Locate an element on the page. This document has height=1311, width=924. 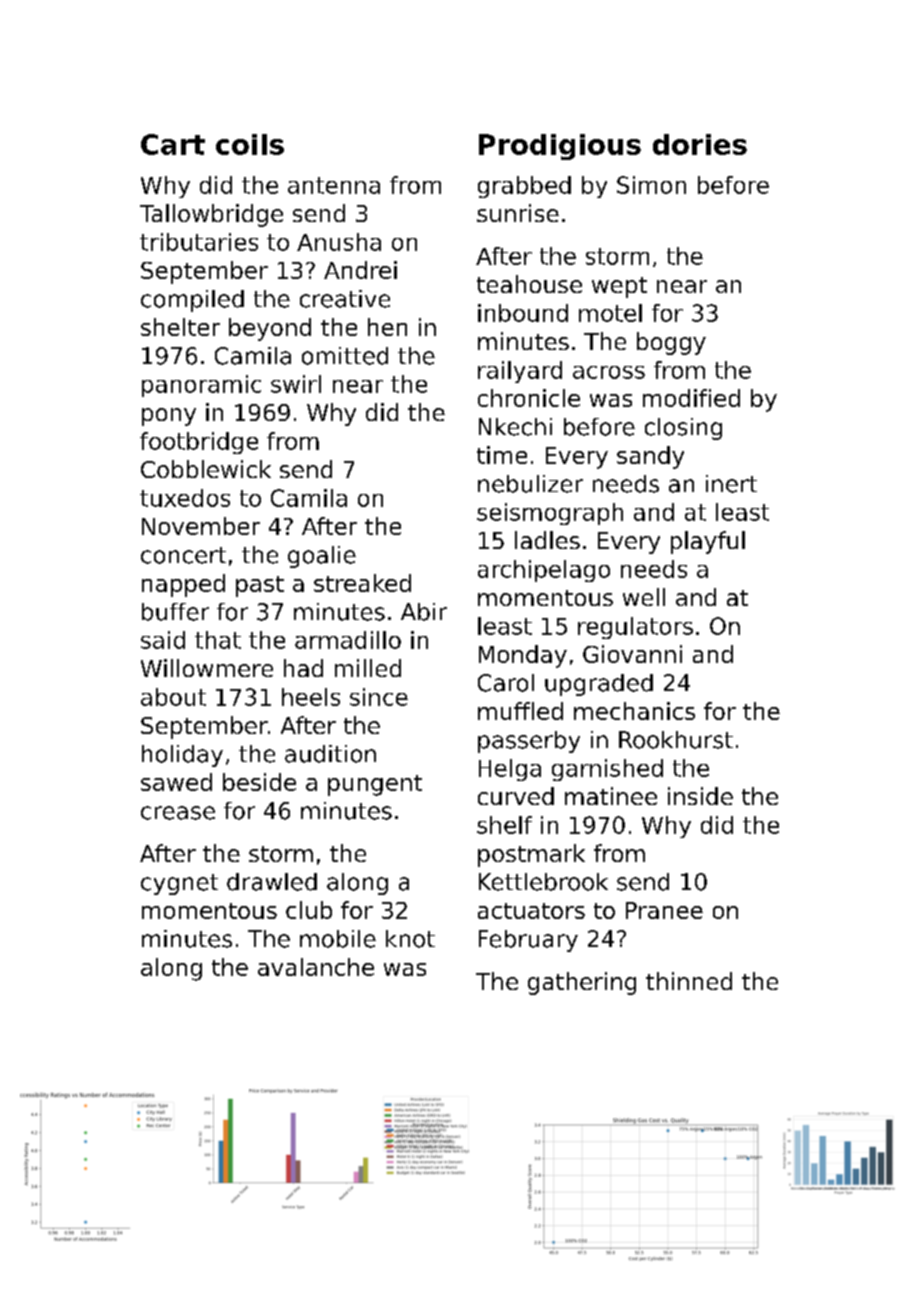
Simon is located at coordinates (651, 185).
